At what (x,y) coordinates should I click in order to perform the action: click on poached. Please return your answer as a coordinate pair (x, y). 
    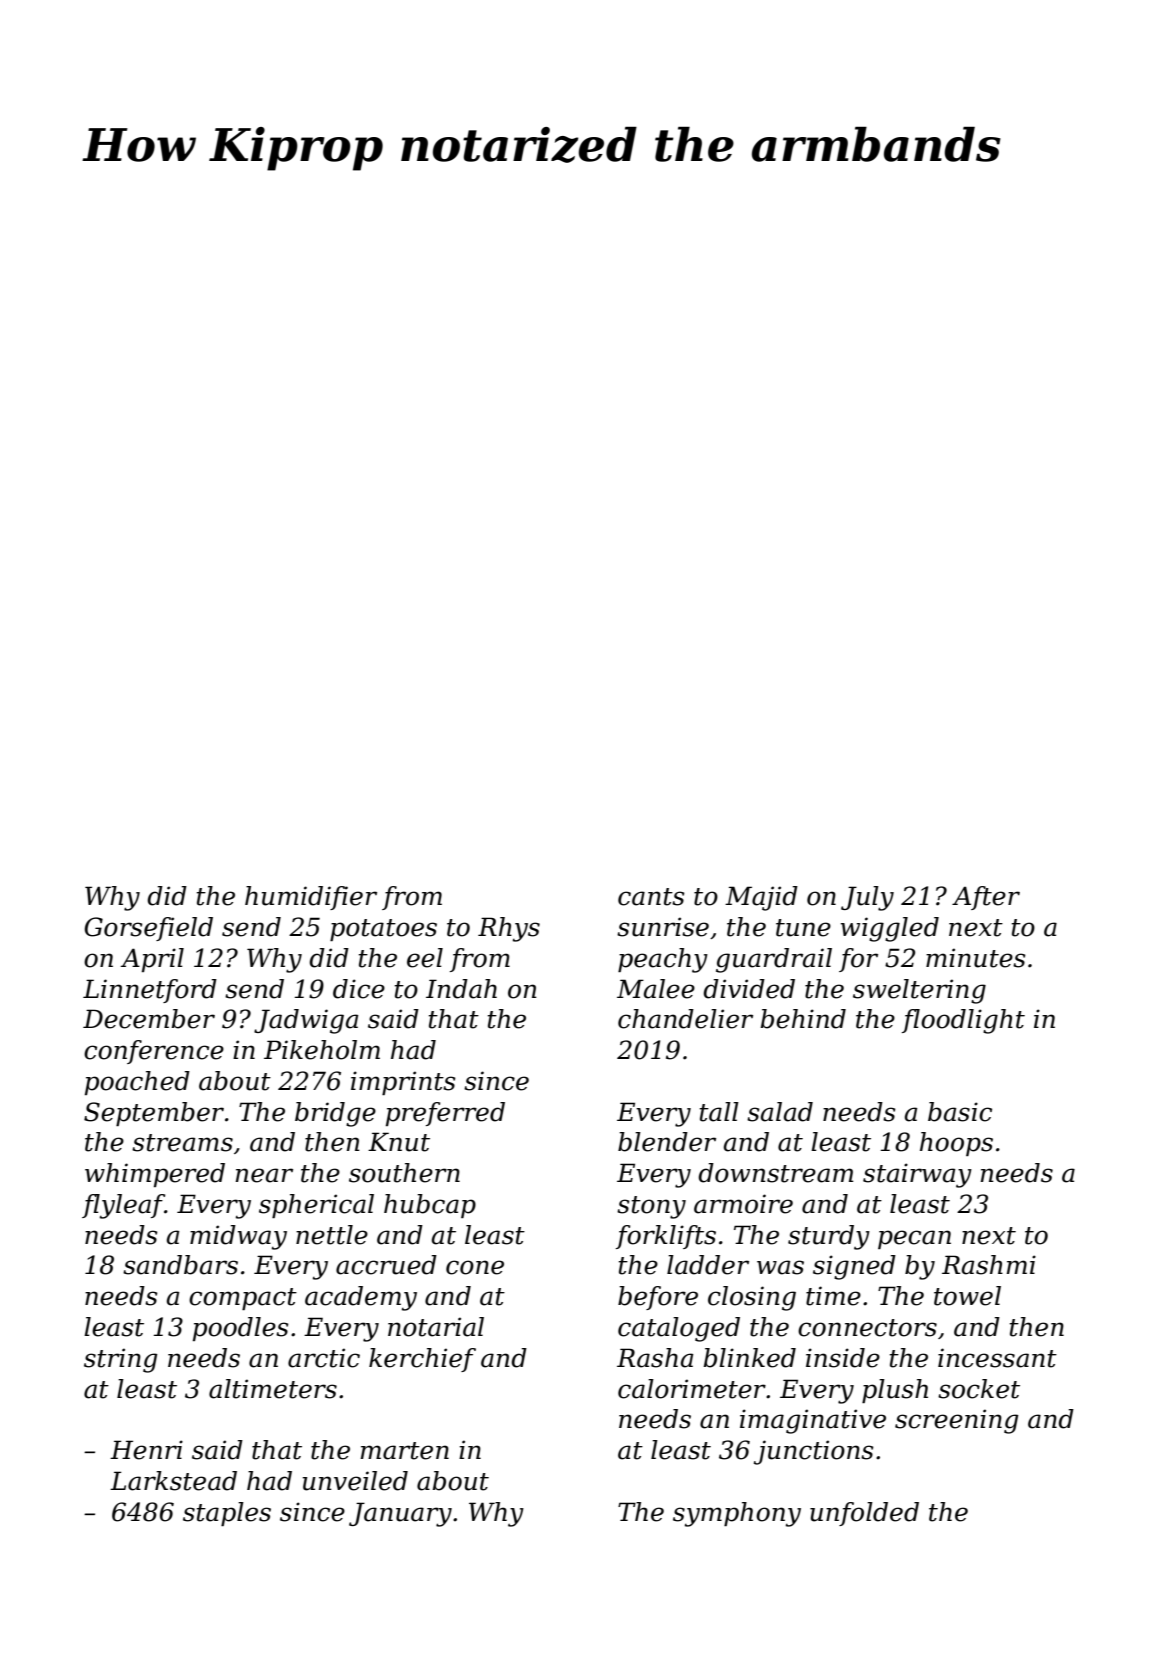
    Looking at the image, I should click on (137, 1083).
